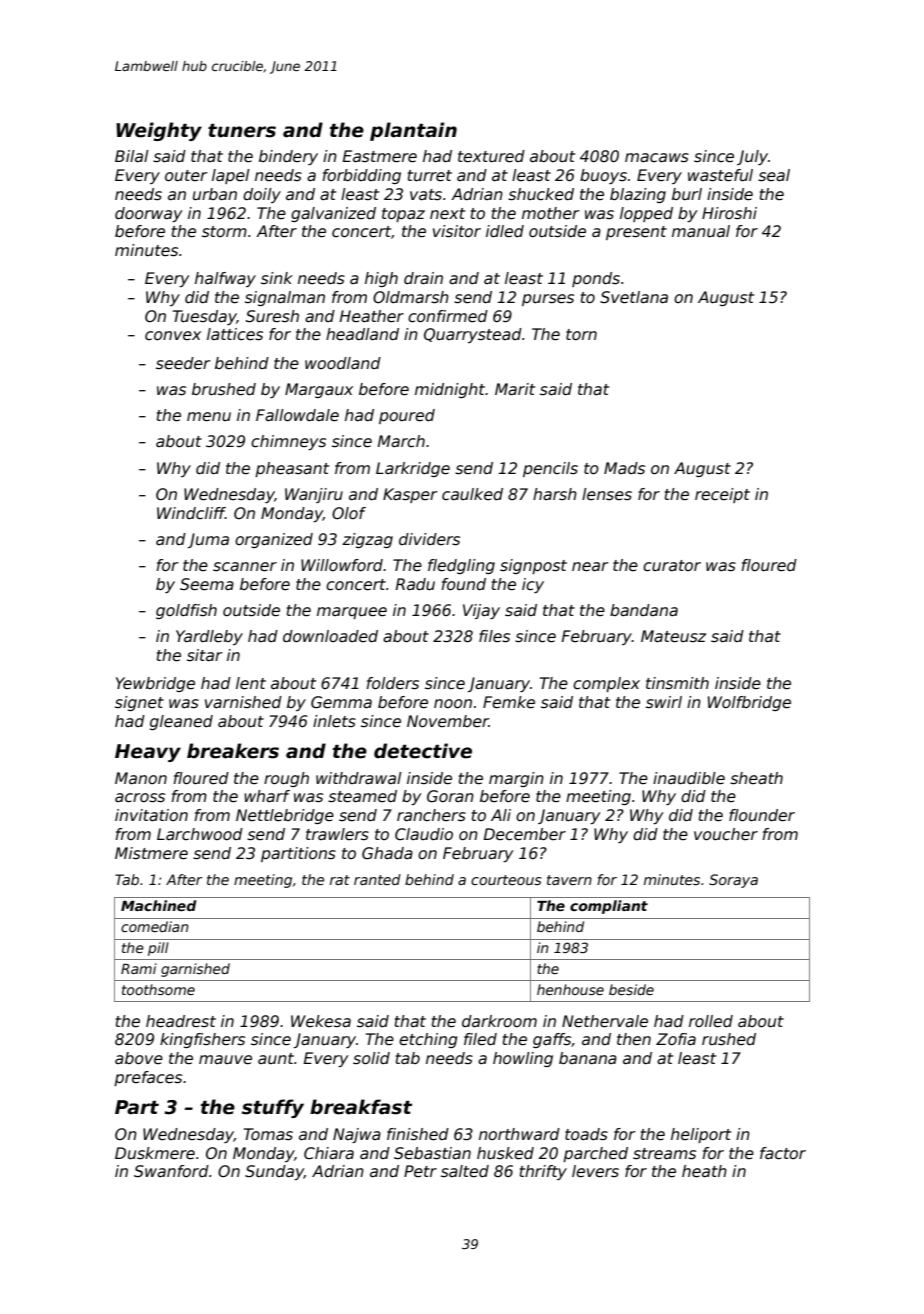 The width and height of the screenshot is (924, 1314). Describe the element at coordinates (274, 1172) in the screenshot. I see `Sunday` at that location.
